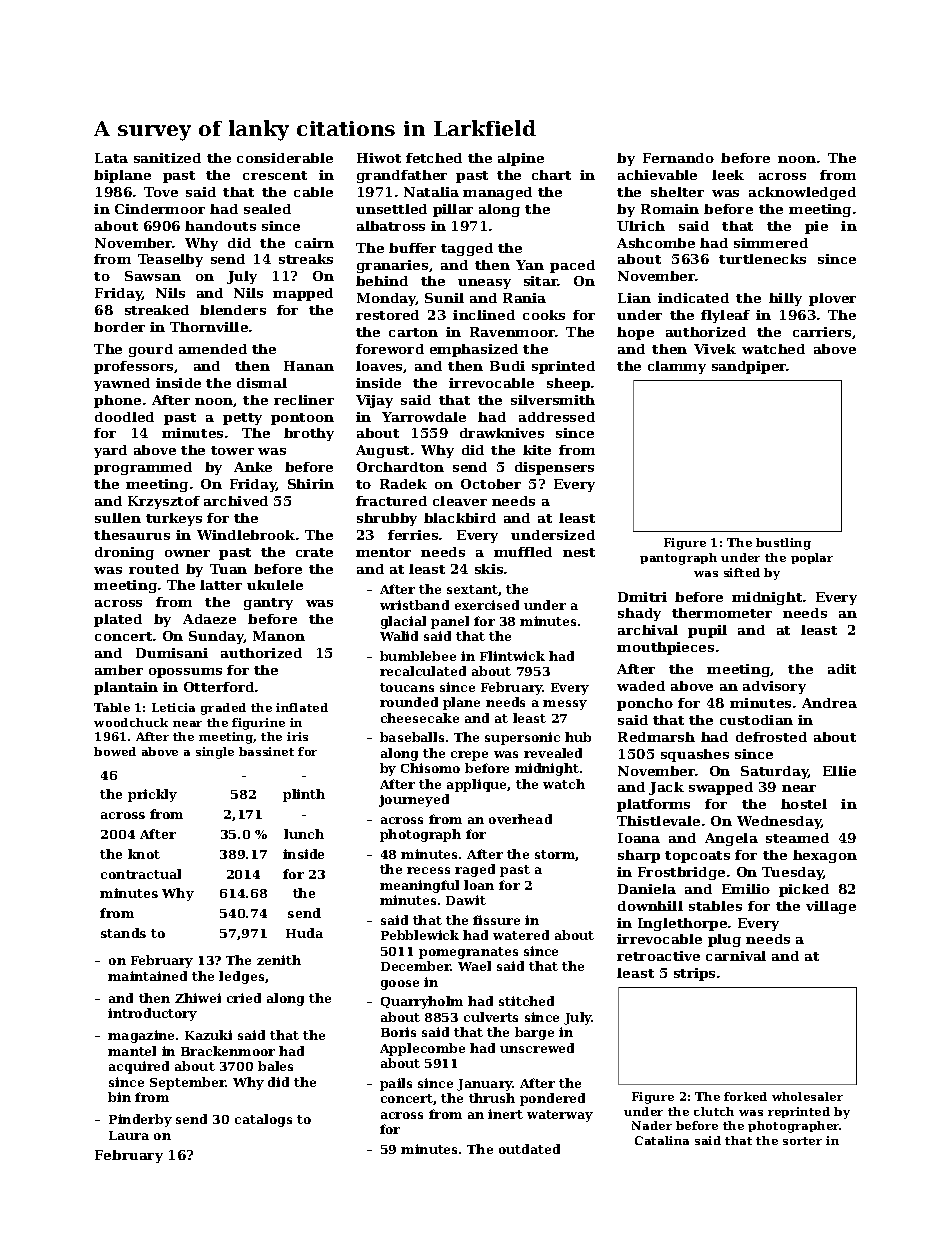  I want to click on Manon, so click(279, 636).
